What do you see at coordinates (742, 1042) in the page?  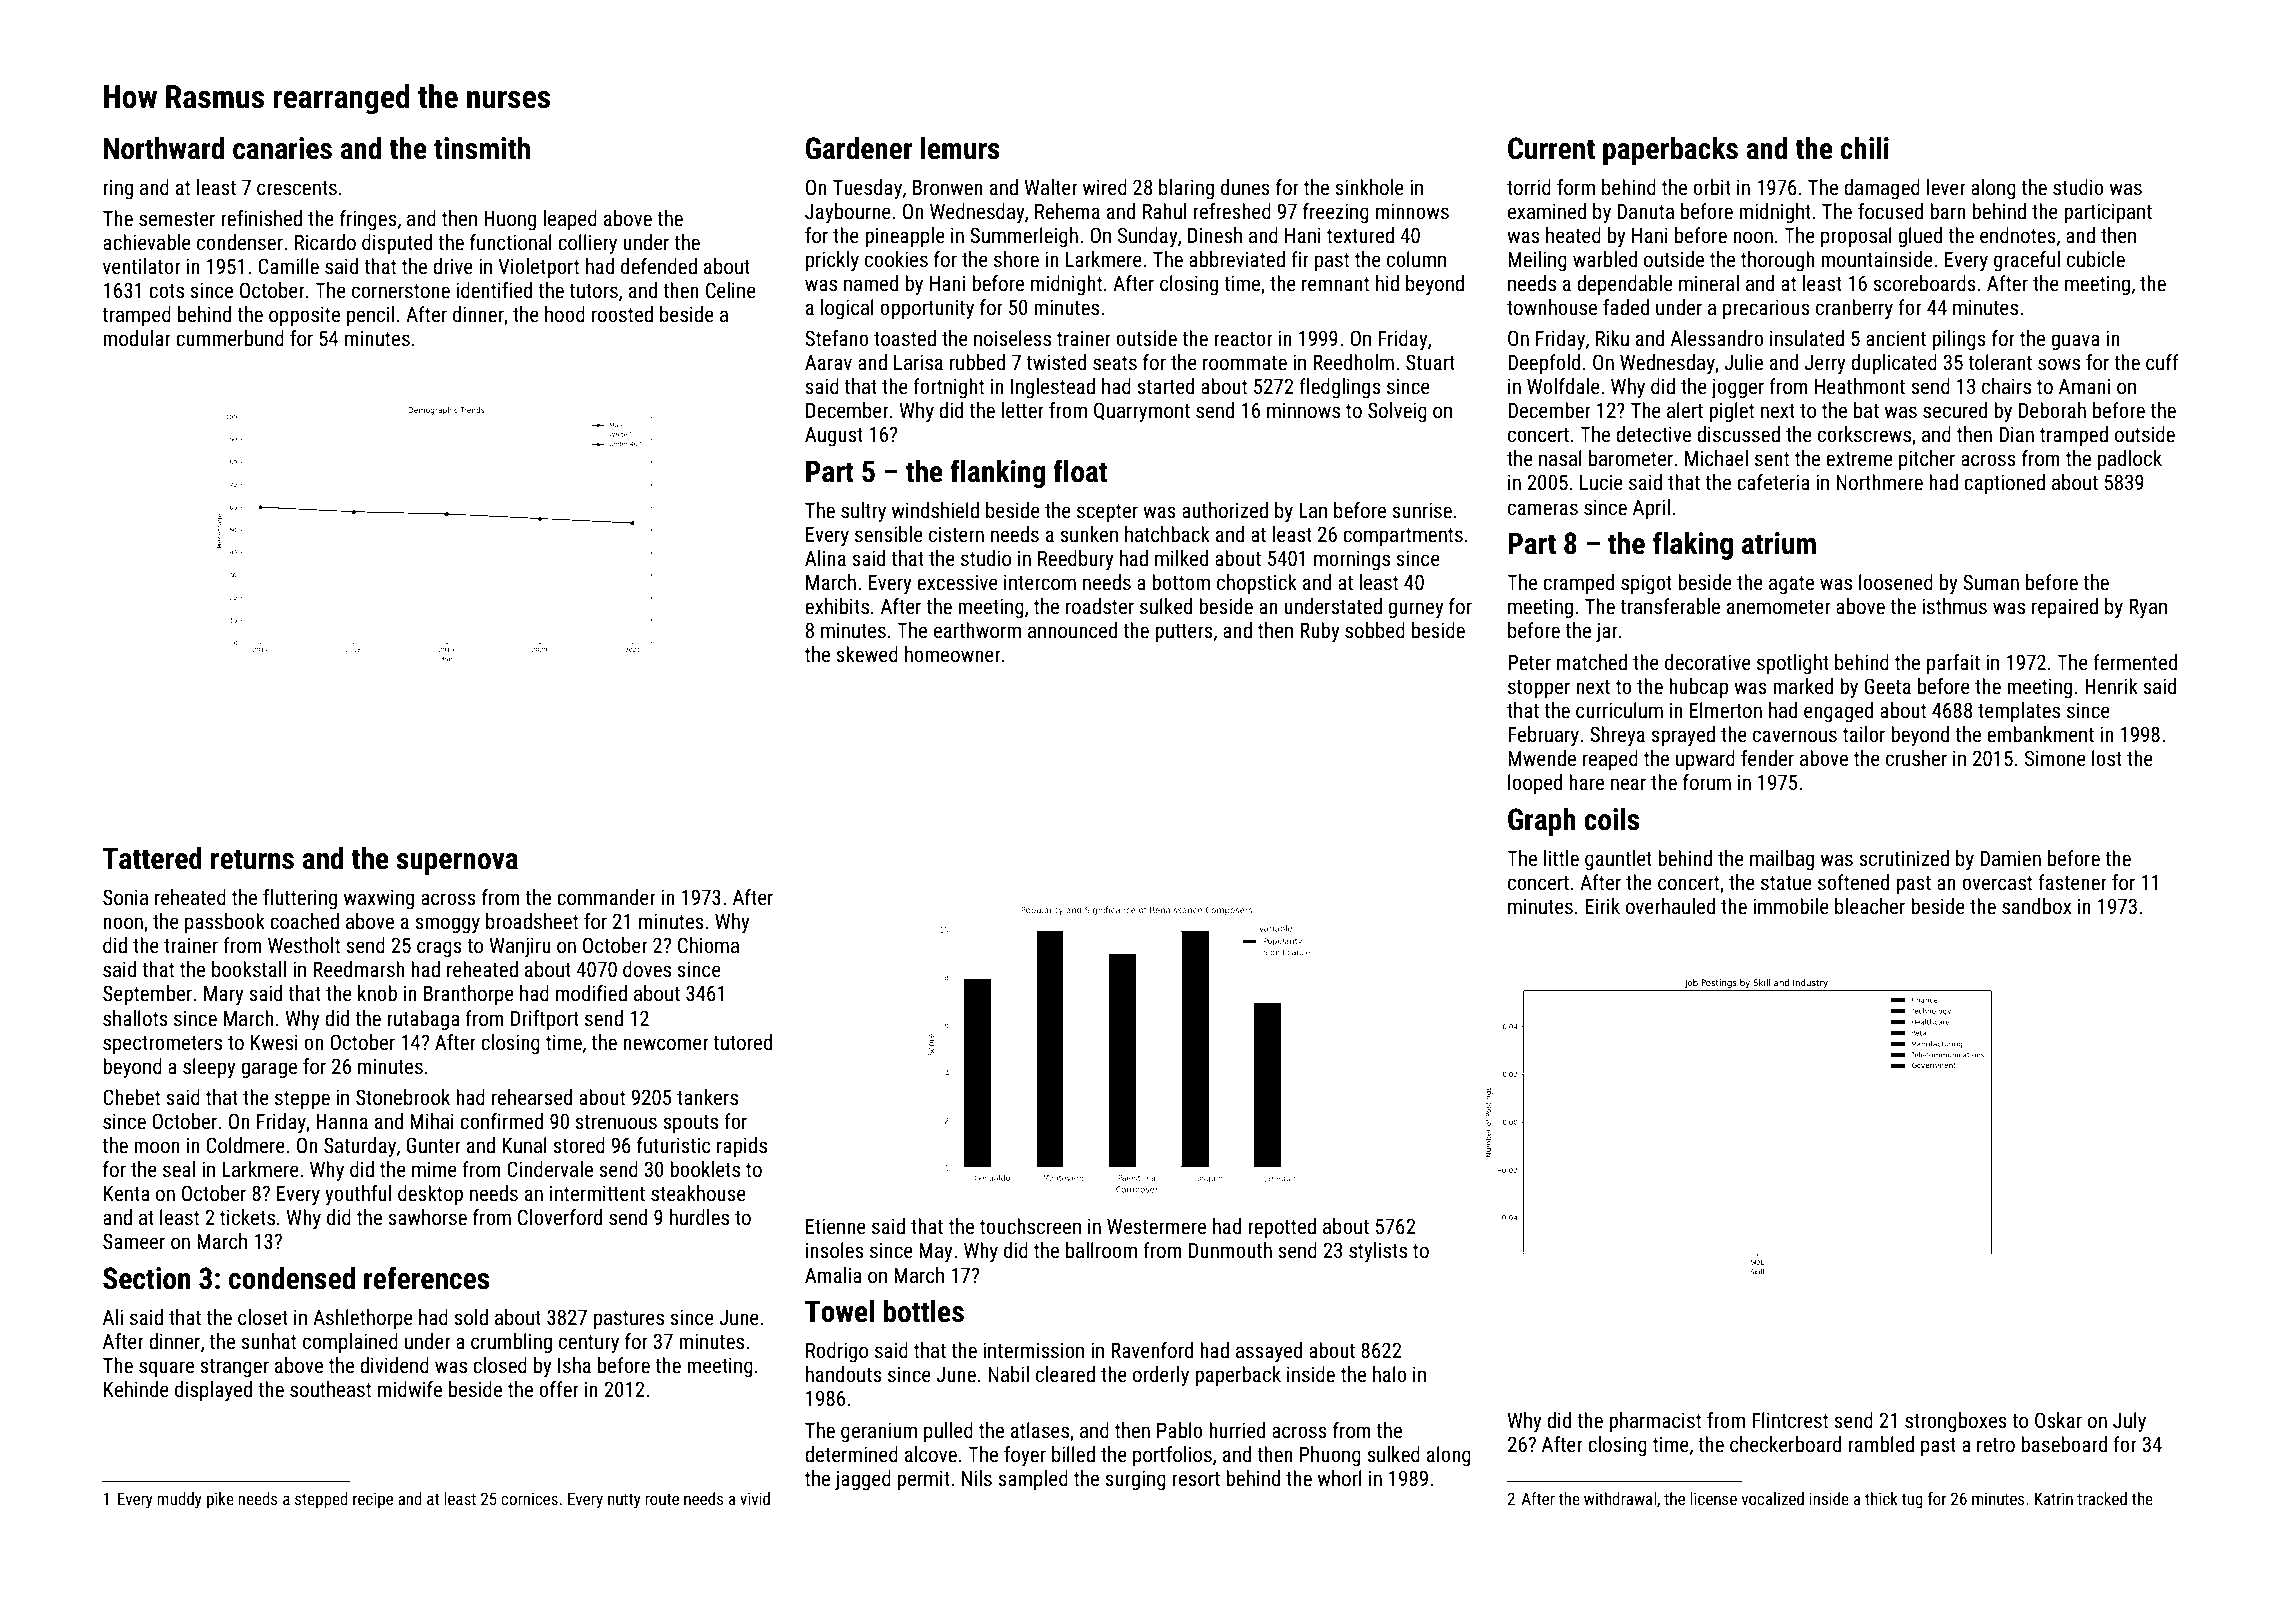 I see `tutored` at bounding box center [742, 1042].
